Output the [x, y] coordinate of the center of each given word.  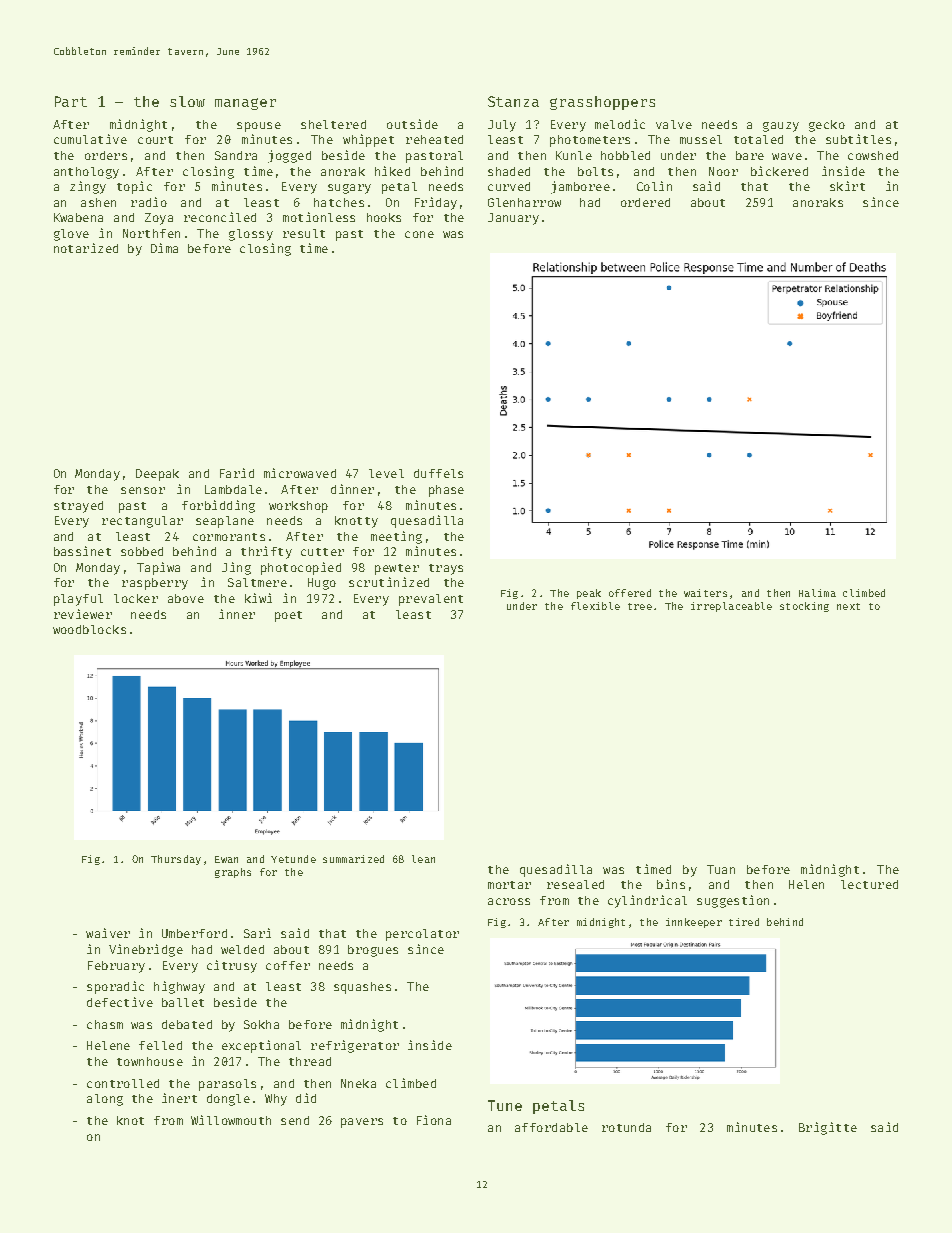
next [848, 606]
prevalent [431, 600]
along [105, 1100]
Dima [164, 248]
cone [419, 234]
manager [245, 104]
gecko [827, 126]
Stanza [513, 101]
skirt [847, 186]
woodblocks [89, 629]
